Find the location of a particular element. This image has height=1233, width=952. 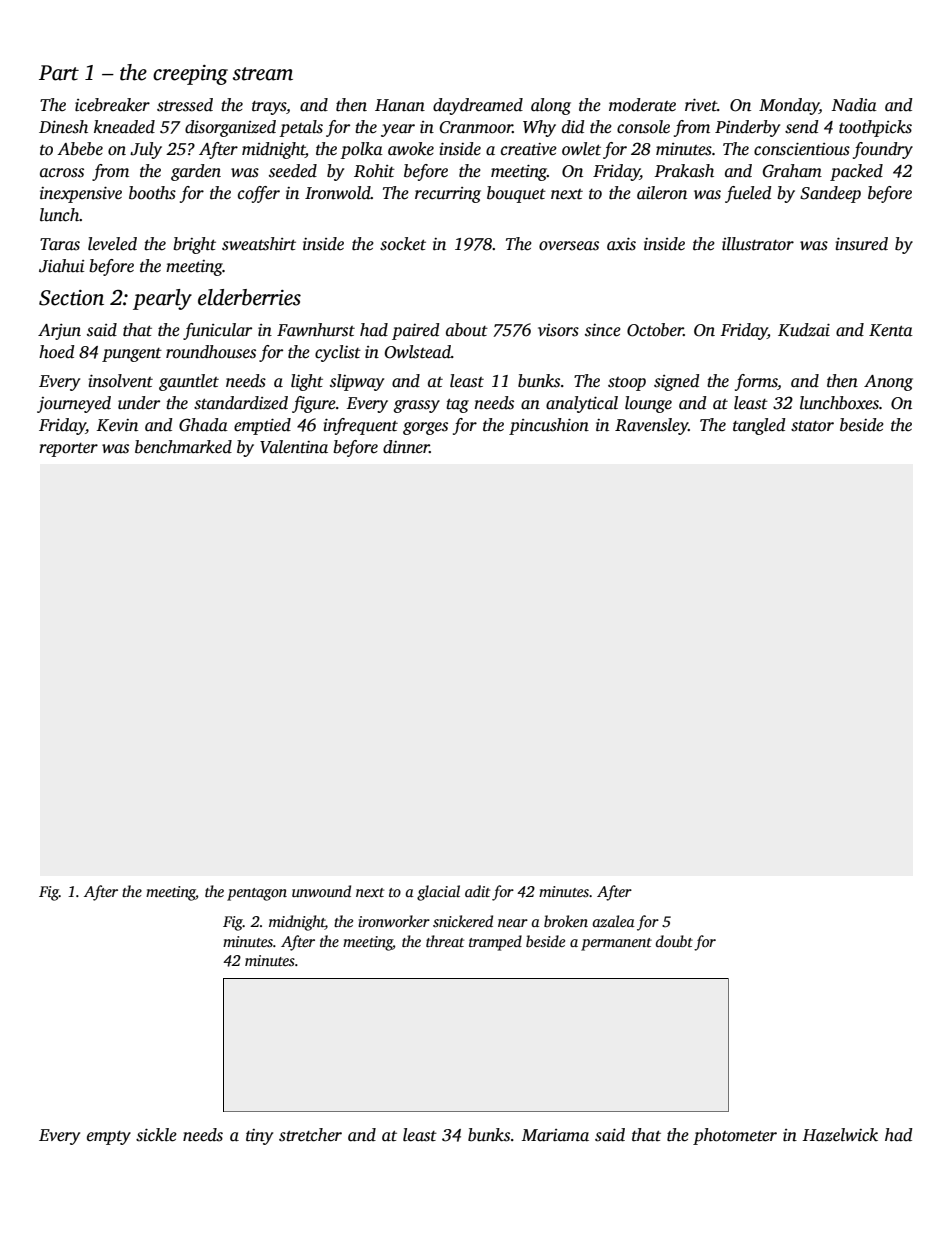

Nadia is located at coordinates (854, 105).
